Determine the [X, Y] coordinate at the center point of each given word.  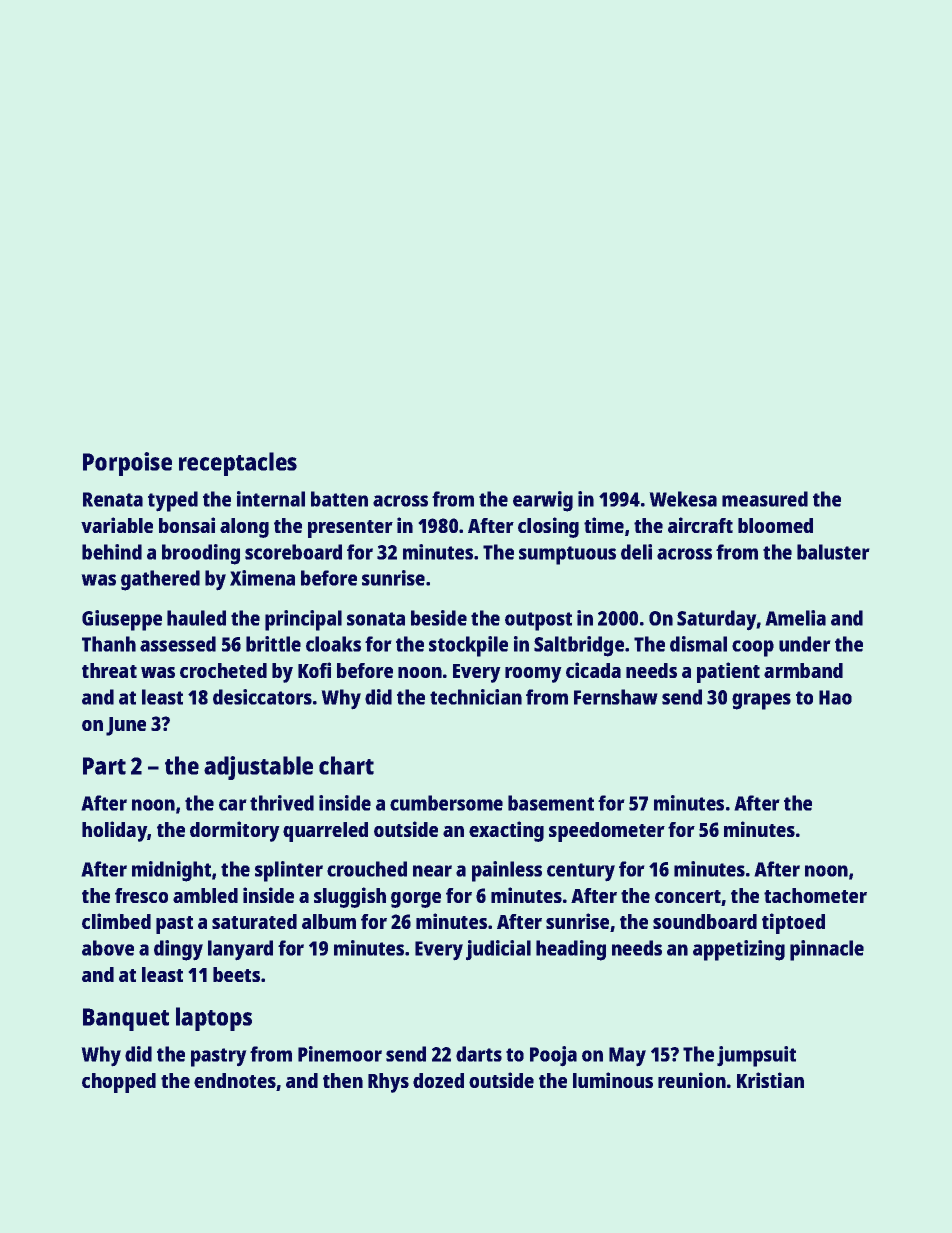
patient [728, 672]
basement [551, 803]
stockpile [468, 646]
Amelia [796, 618]
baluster [833, 552]
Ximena [262, 578]
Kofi [314, 670]
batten [339, 499]
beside [439, 618]
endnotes [235, 1080]
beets [236, 974]
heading [571, 950]
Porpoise [127, 464]
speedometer [607, 832]
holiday [114, 831]
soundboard [705, 921]
